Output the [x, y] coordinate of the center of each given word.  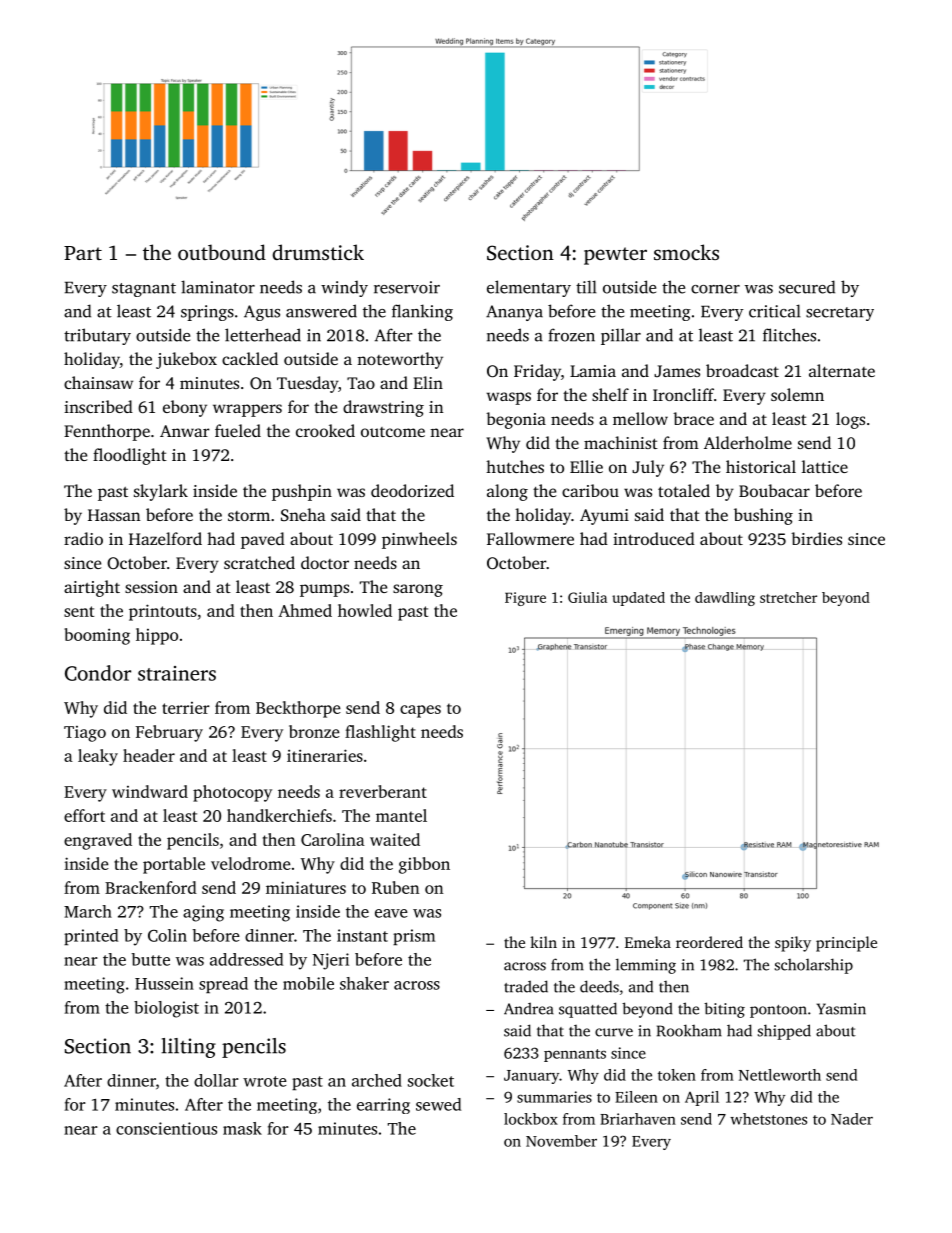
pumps [324, 590]
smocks [686, 252]
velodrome [251, 863]
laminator [218, 287]
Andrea [529, 1008]
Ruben [395, 887]
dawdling [725, 599]
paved [263, 540]
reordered [709, 942]
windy [344, 289]
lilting [188, 1048]
